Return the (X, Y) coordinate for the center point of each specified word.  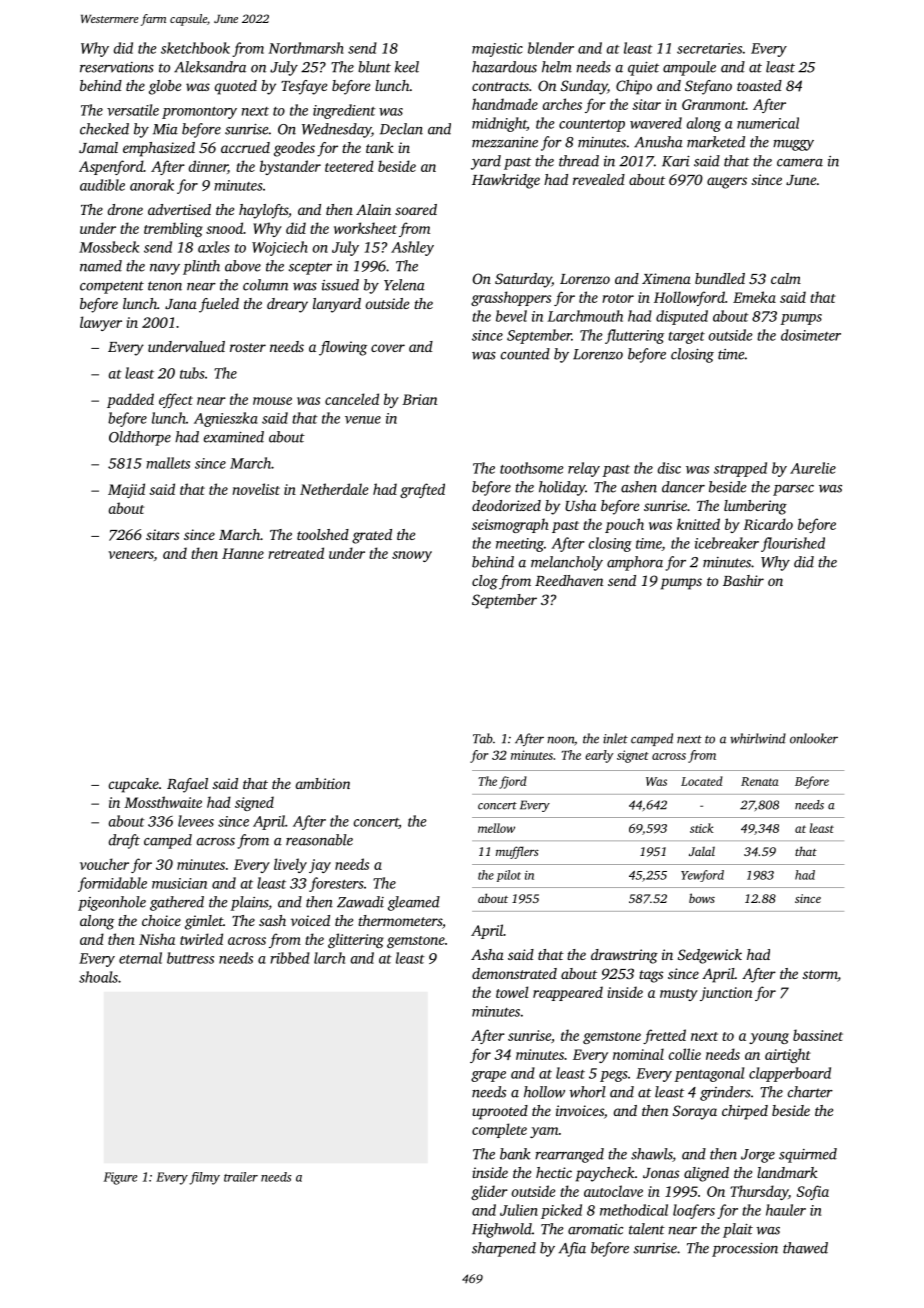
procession (745, 1250)
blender (551, 48)
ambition (323, 783)
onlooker (814, 738)
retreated (296, 553)
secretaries (709, 48)
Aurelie (813, 468)
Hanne (243, 553)
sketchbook (195, 48)
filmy (204, 1178)
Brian (419, 399)
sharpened (504, 1249)
